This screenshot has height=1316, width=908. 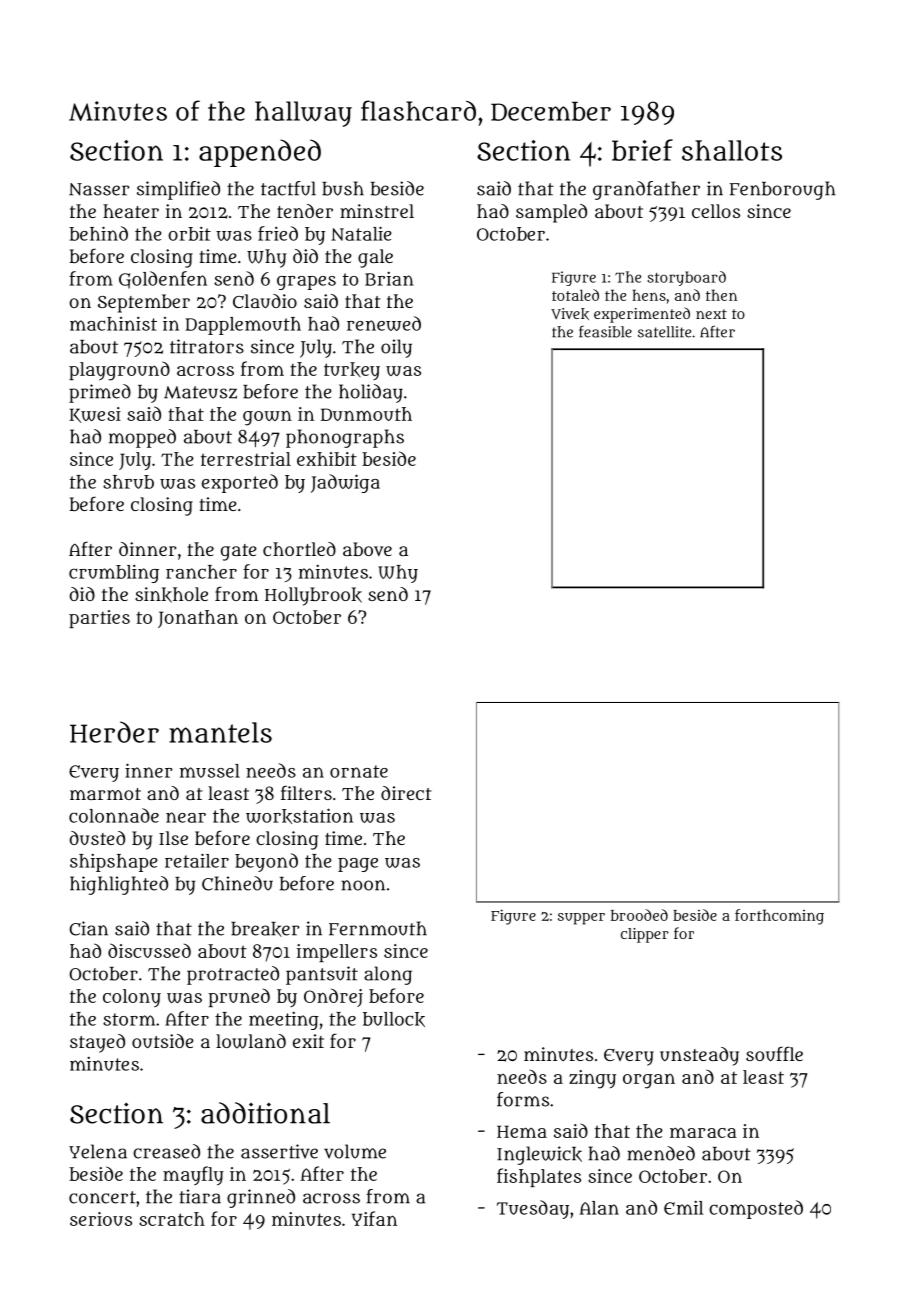 I want to click on Hollybrook, so click(x=313, y=596).
